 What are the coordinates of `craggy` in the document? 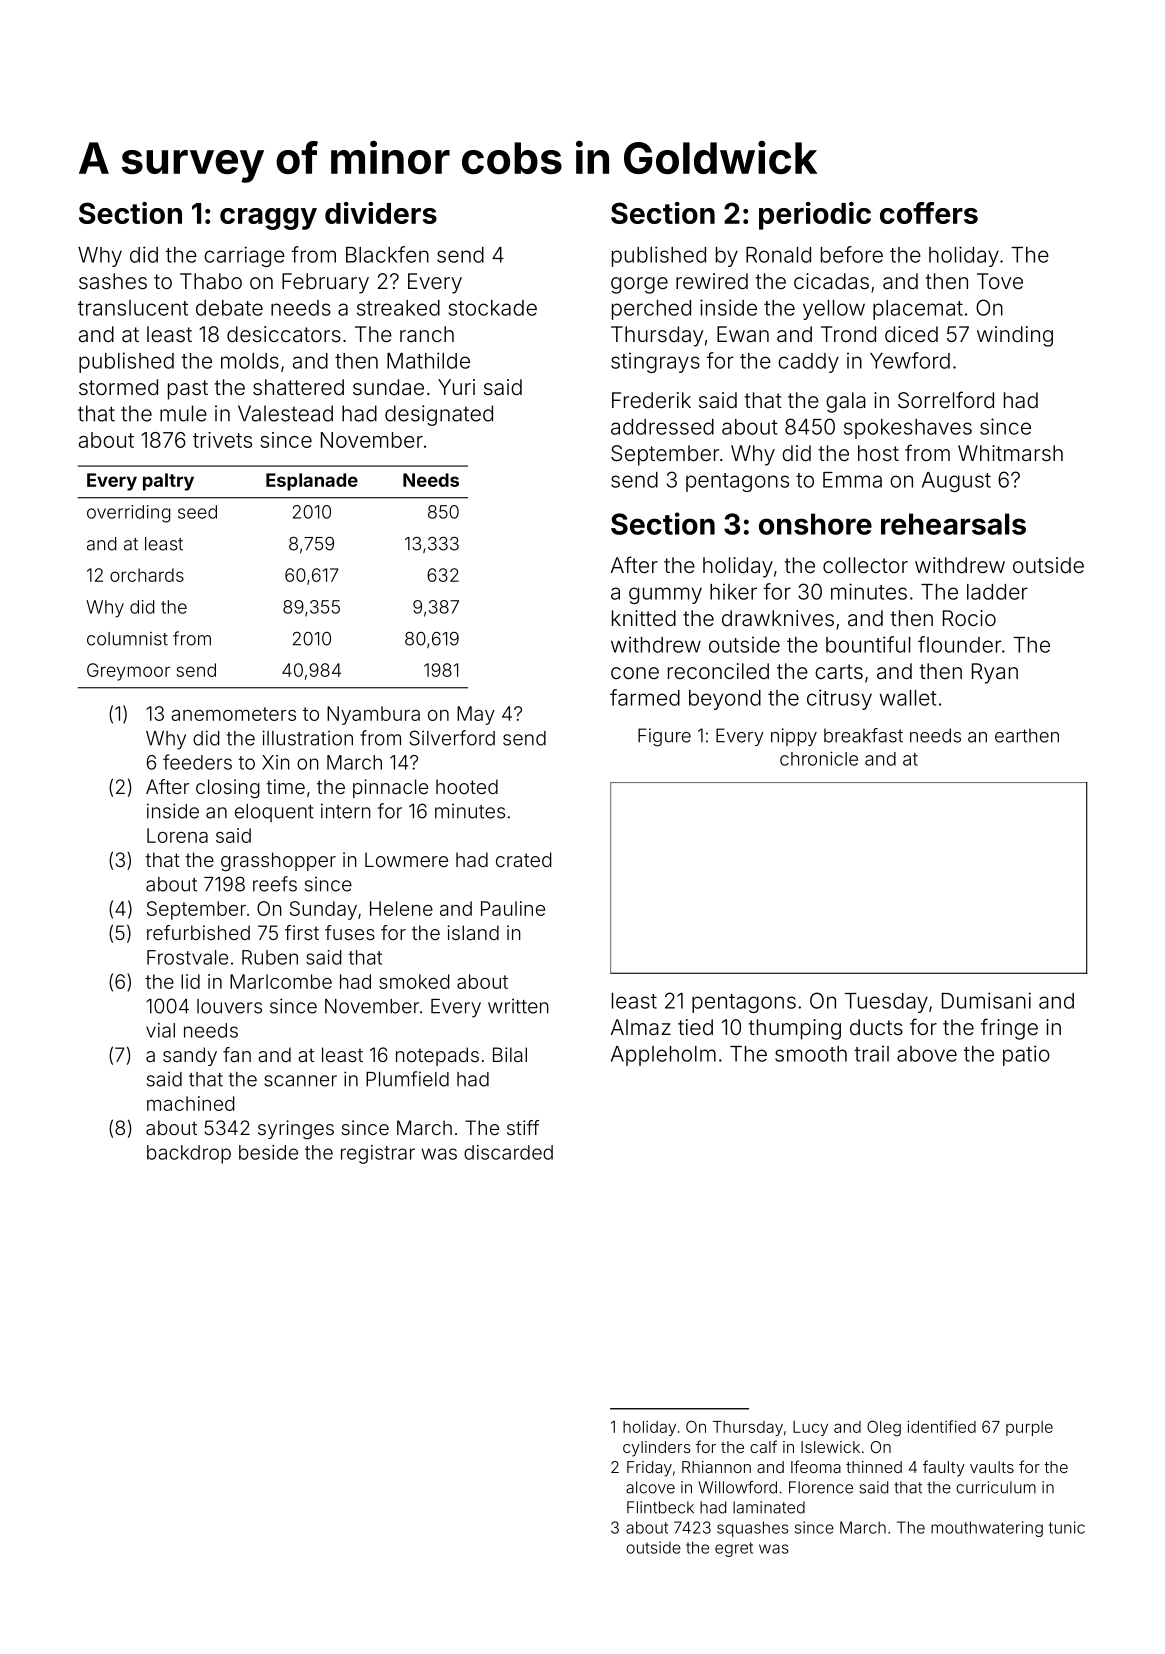 It's located at (268, 219).
